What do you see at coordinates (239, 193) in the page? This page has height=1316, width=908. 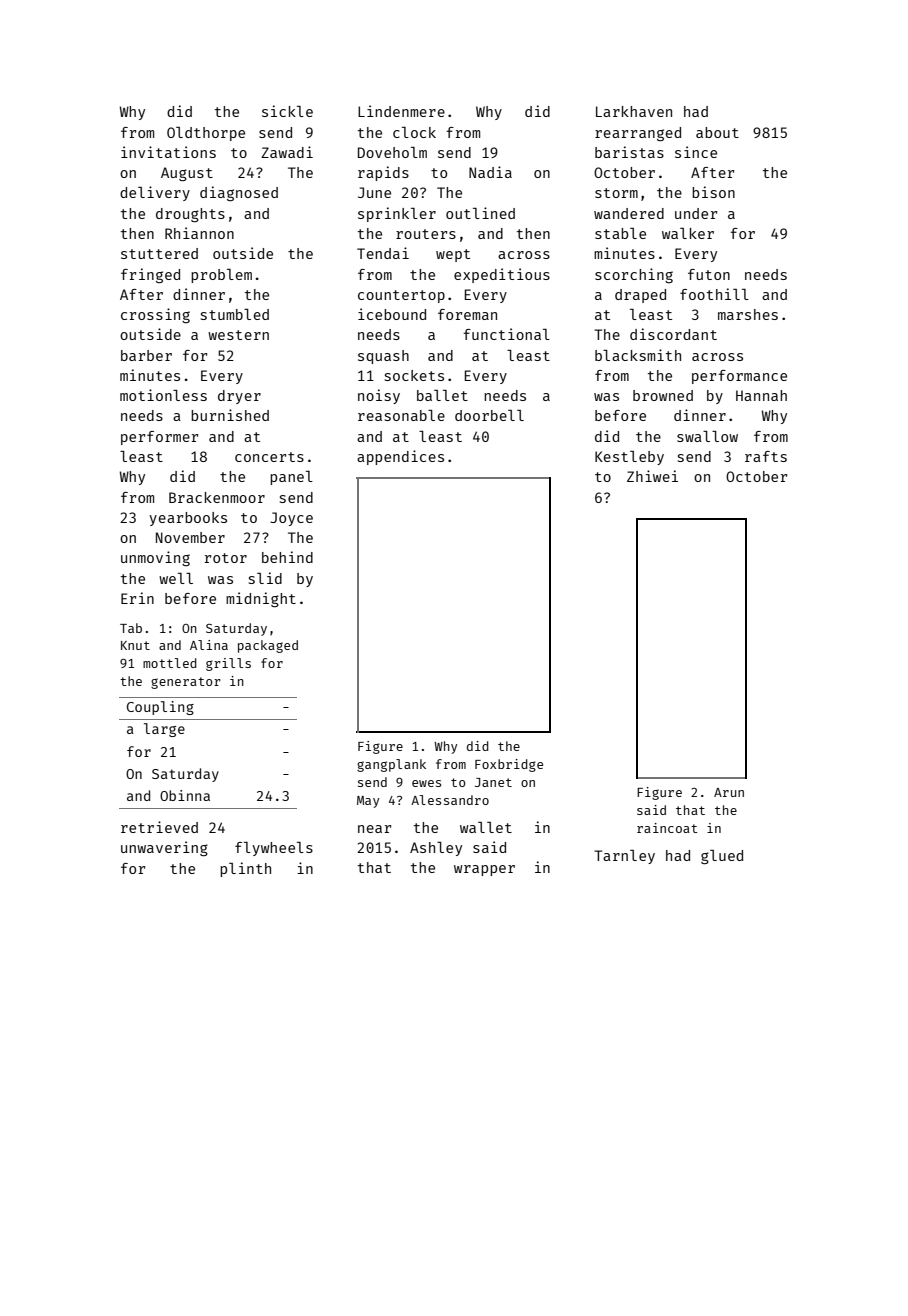 I see `diagnosed` at bounding box center [239, 193].
